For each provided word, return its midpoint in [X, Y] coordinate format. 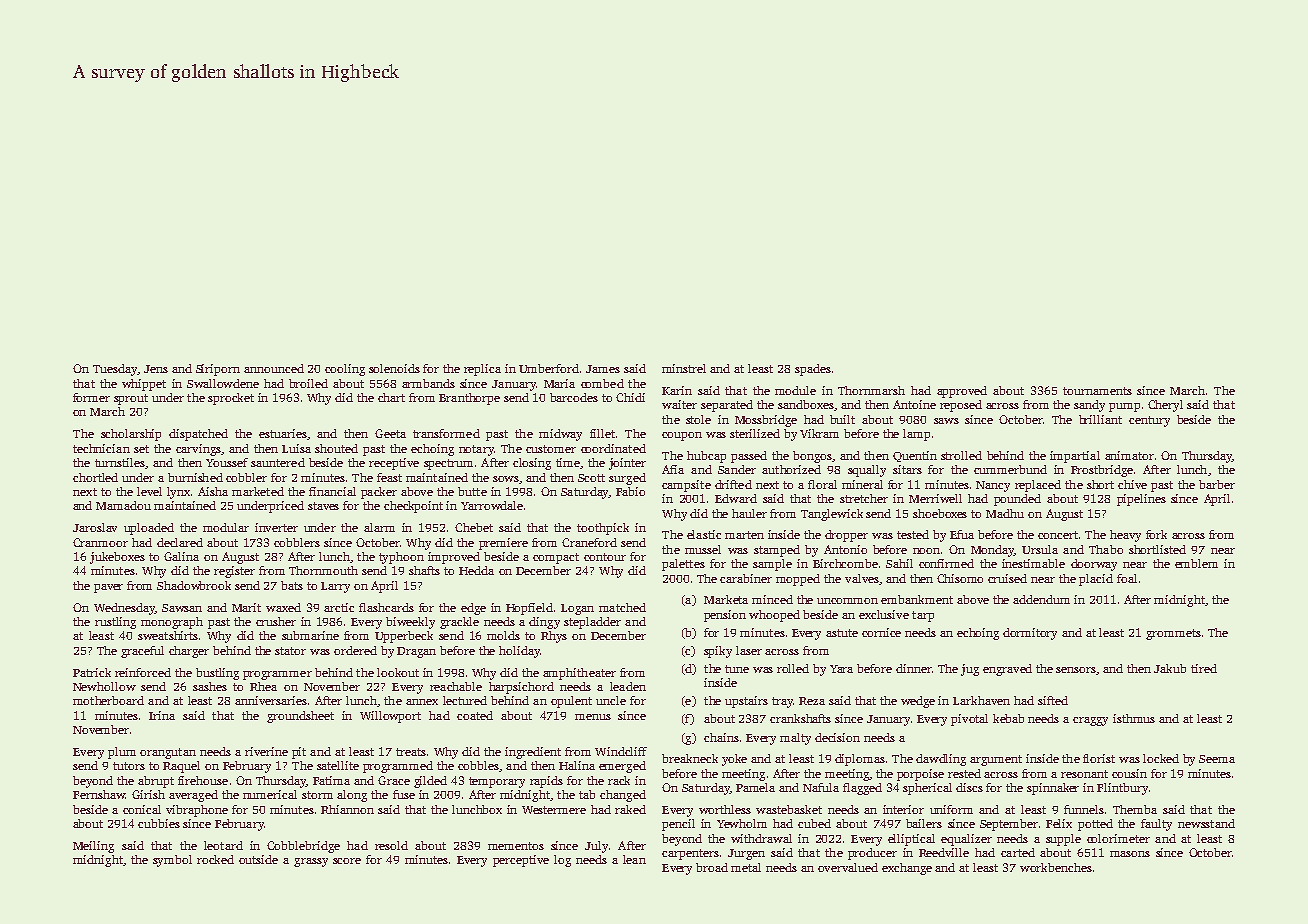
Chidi [630, 397]
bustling [217, 674]
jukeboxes [117, 558]
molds [503, 635]
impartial [1075, 457]
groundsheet [300, 717]
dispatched [198, 435]
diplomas [860, 760]
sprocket [231, 399]
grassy [311, 862]
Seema [1217, 759]
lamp [916, 435]
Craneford [589, 542]
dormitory [1030, 634]
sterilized [755, 433]
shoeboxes [940, 513]
